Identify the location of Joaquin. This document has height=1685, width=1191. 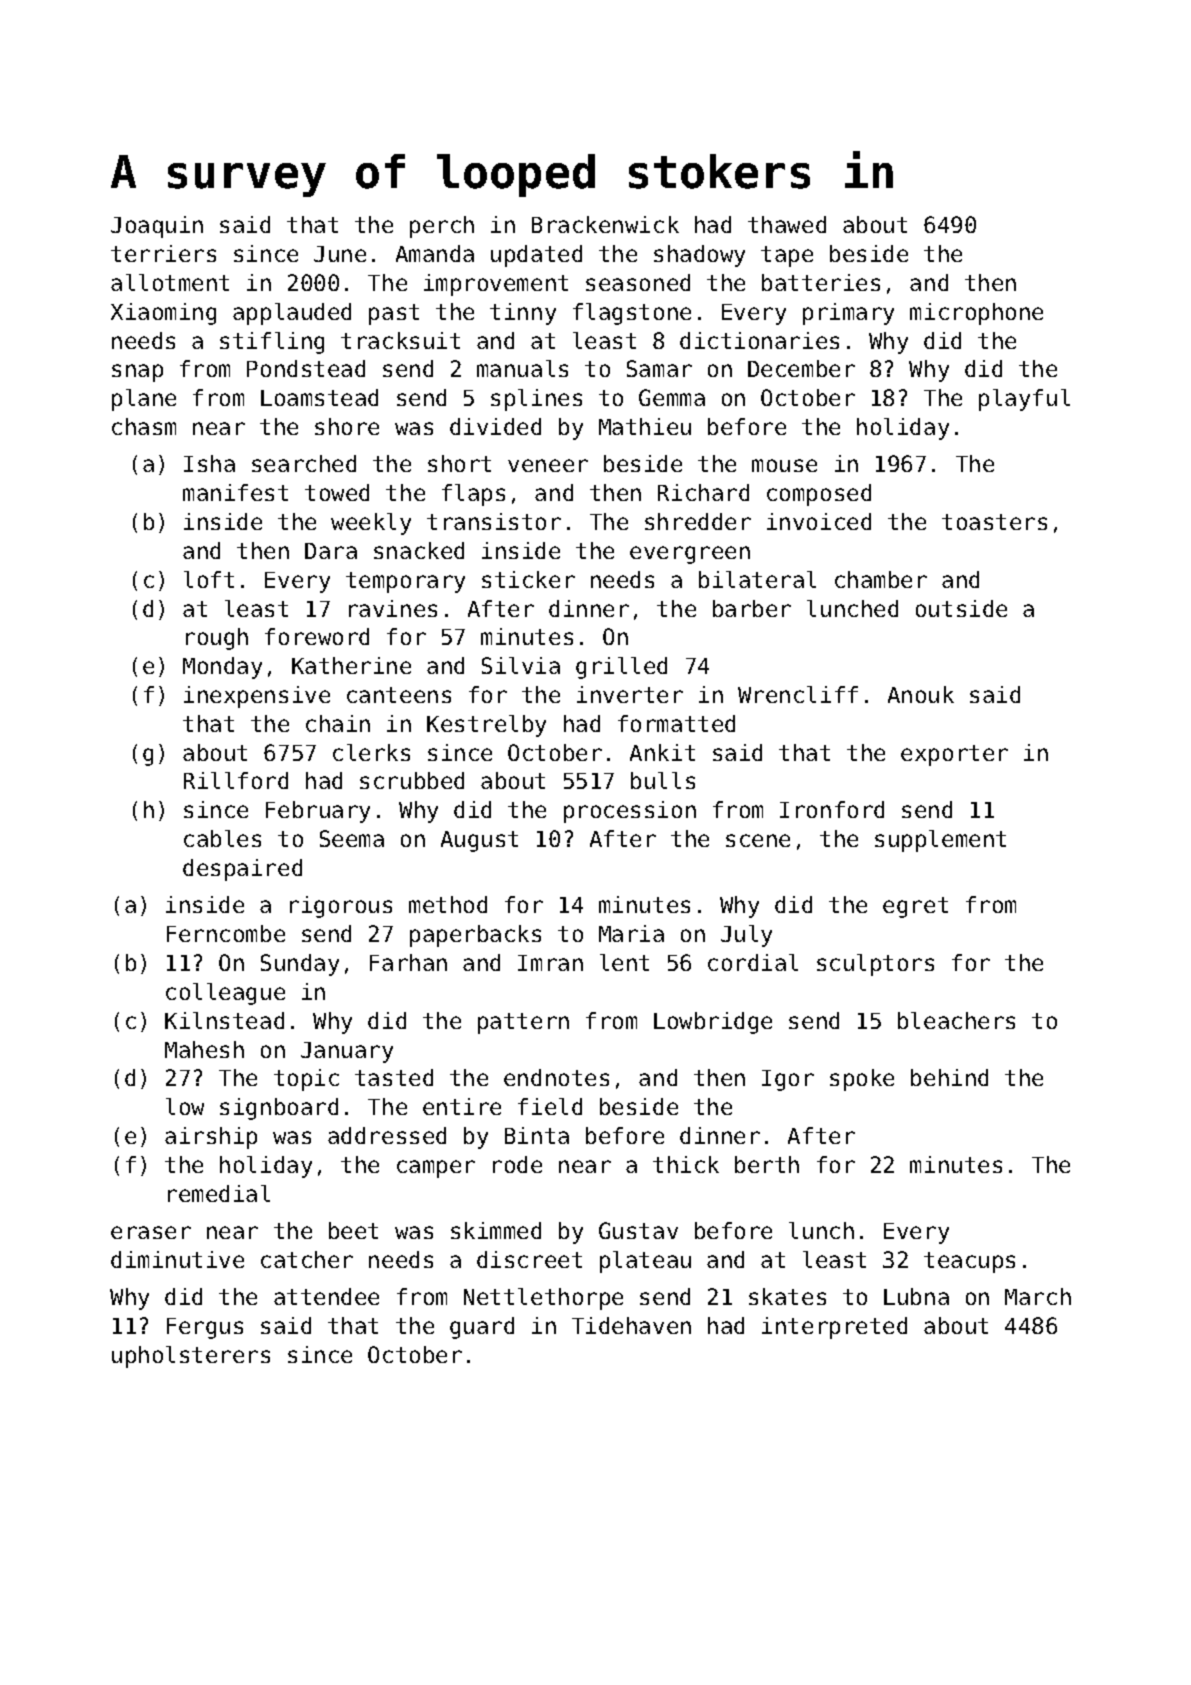
(157, 227).
